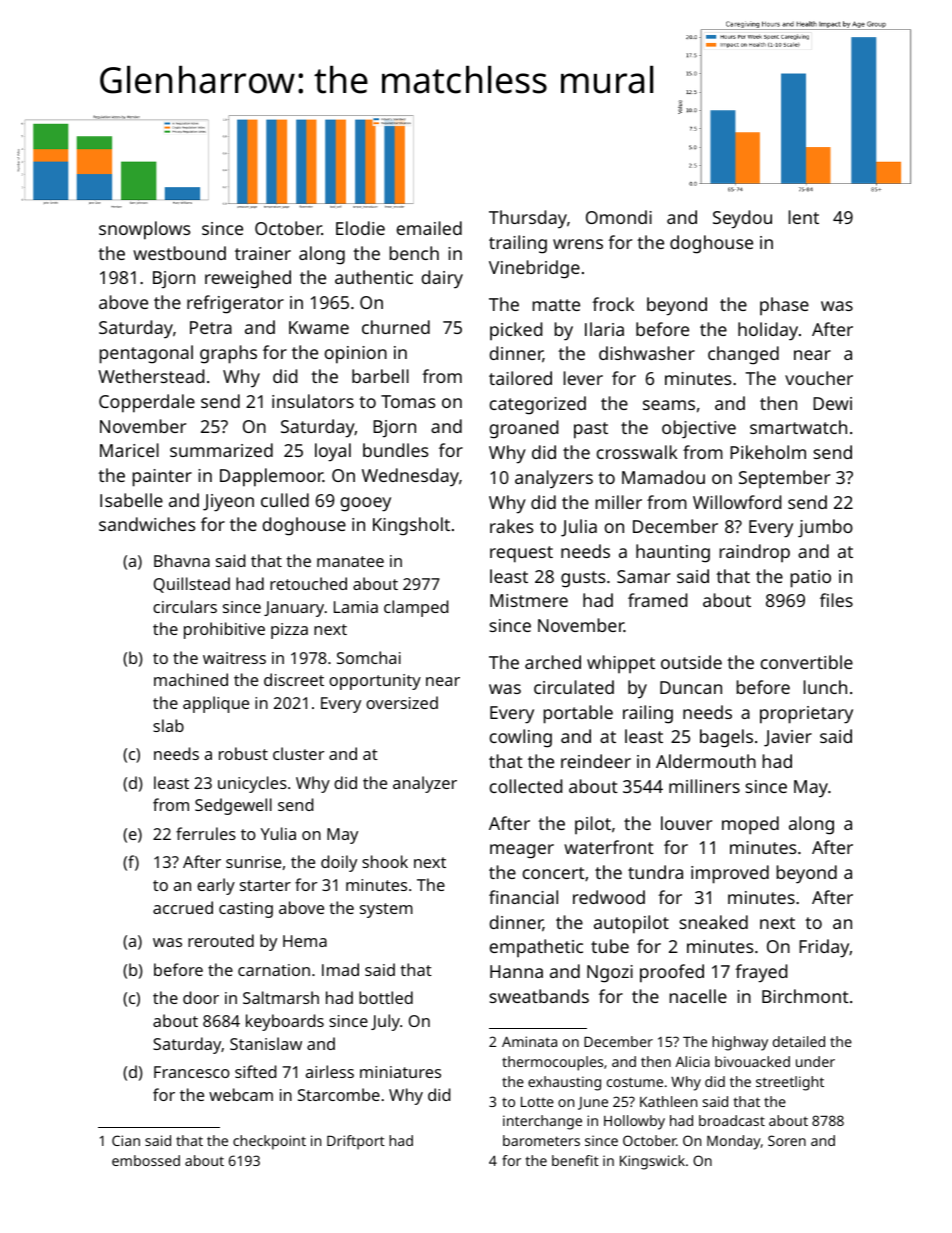  Describe the element at coordinates (369, 657) in the screenshot. I see `Somchai` at that location.
